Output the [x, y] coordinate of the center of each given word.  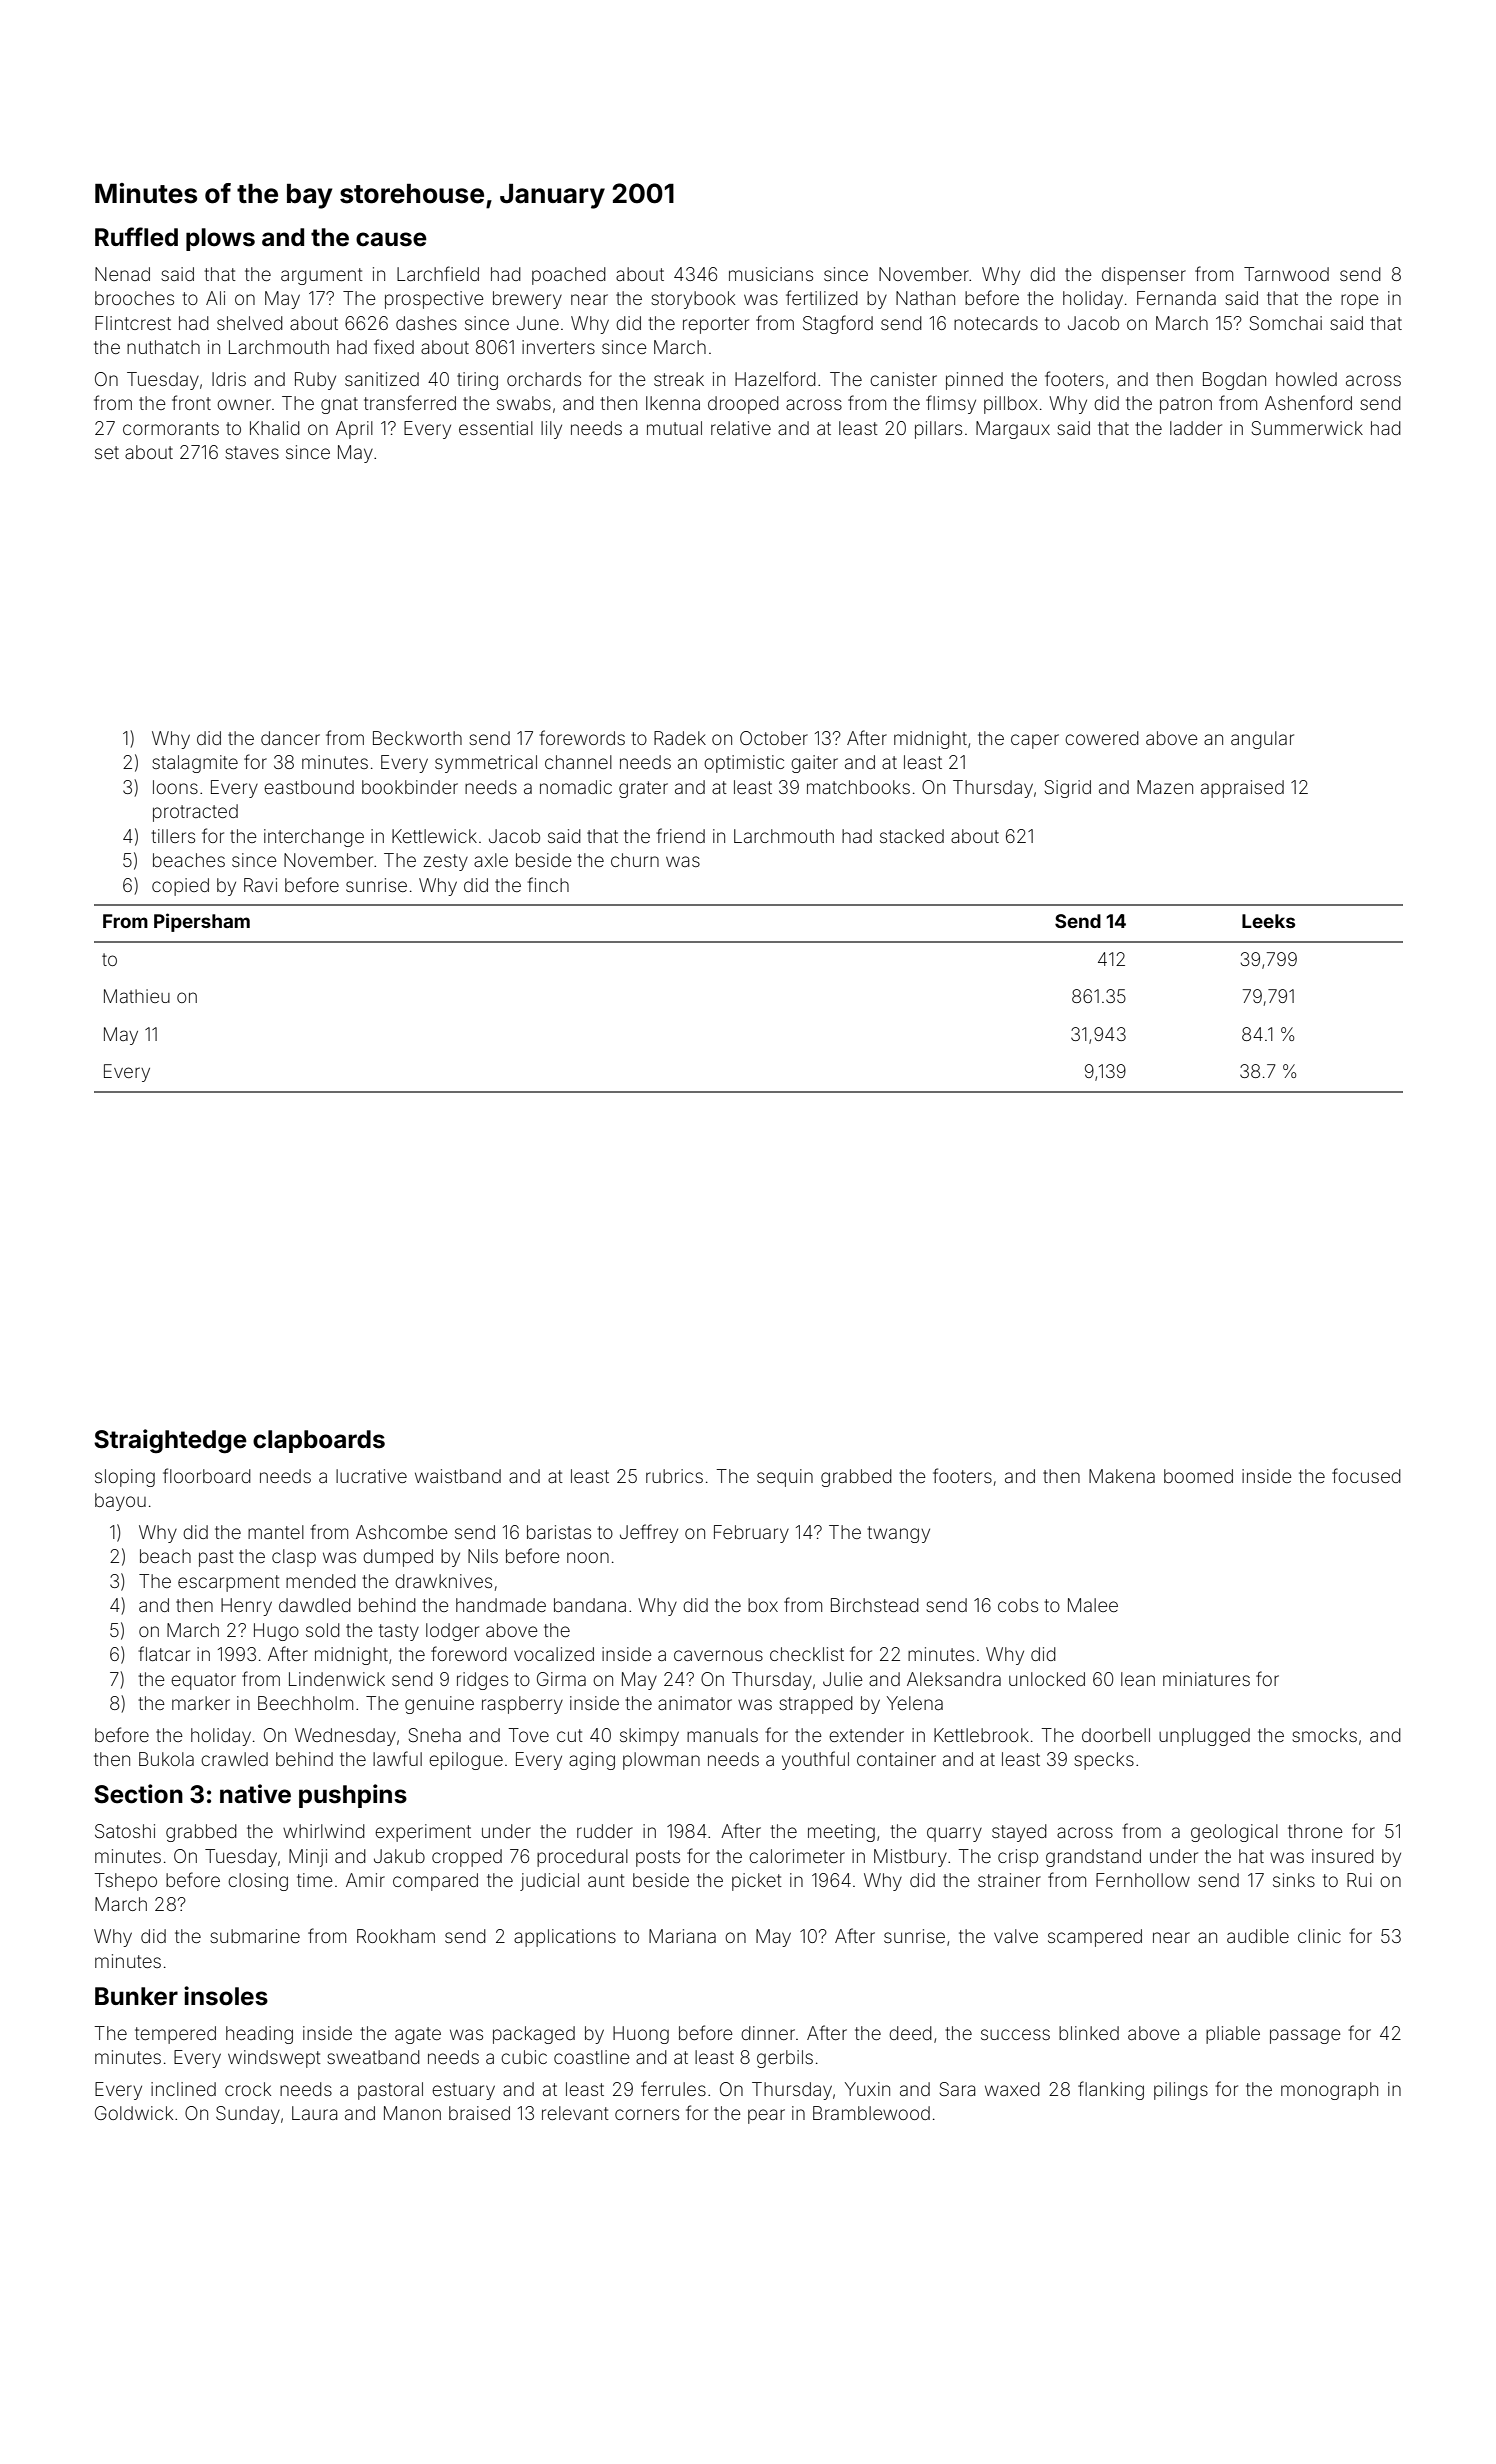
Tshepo [126, 1882]
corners [647, 2114]
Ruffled [136, 237]
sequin [785, 1478]
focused [1366, 1475]
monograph [1329, 2091]
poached [569, 276]
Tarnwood [1286, 274]
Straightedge [170, 1441]
